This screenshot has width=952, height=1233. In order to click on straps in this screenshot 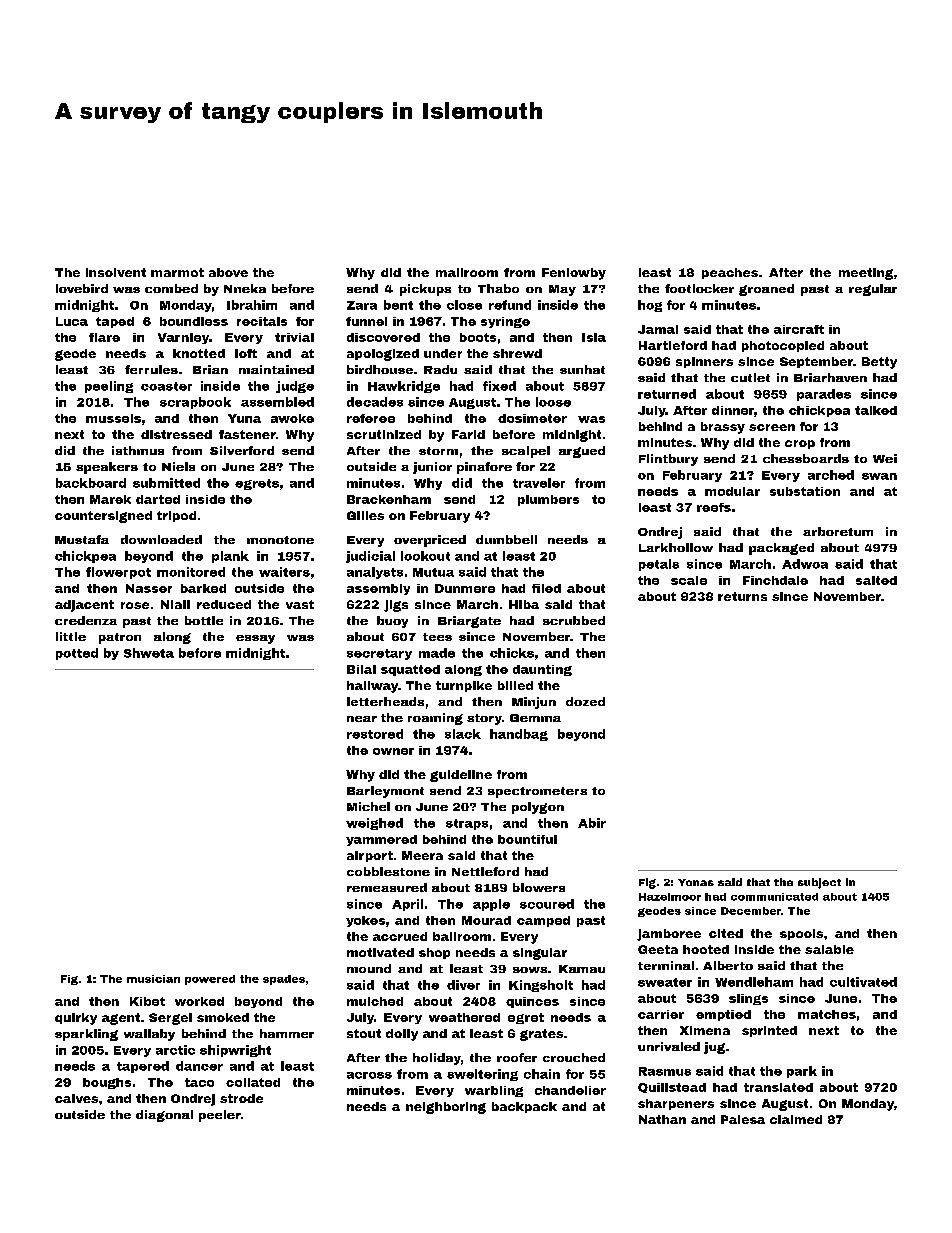, I will do `click(467, 824)`.
